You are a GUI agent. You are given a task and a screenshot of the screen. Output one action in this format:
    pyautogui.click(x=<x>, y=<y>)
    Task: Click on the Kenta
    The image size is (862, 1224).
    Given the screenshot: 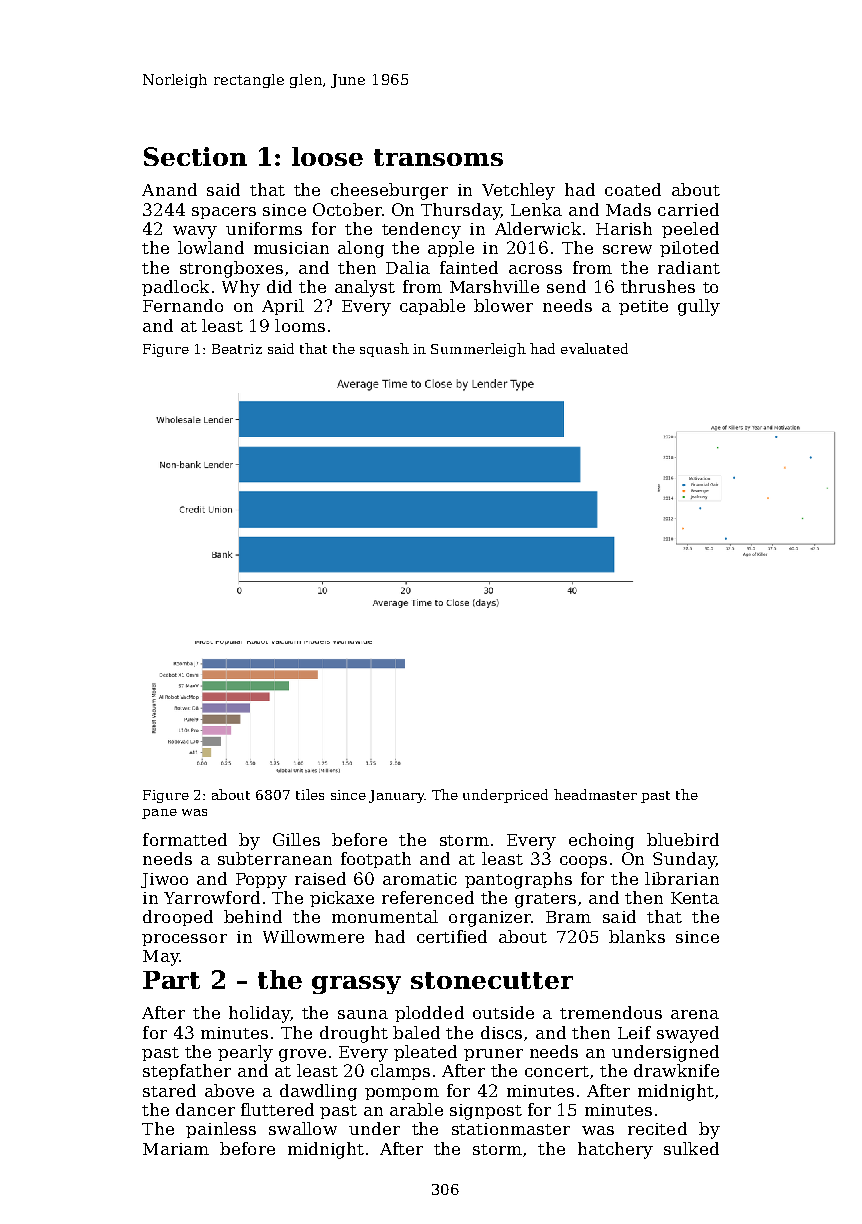 What is the action you would take?
    pyautogui.click(x=695, y=898)
